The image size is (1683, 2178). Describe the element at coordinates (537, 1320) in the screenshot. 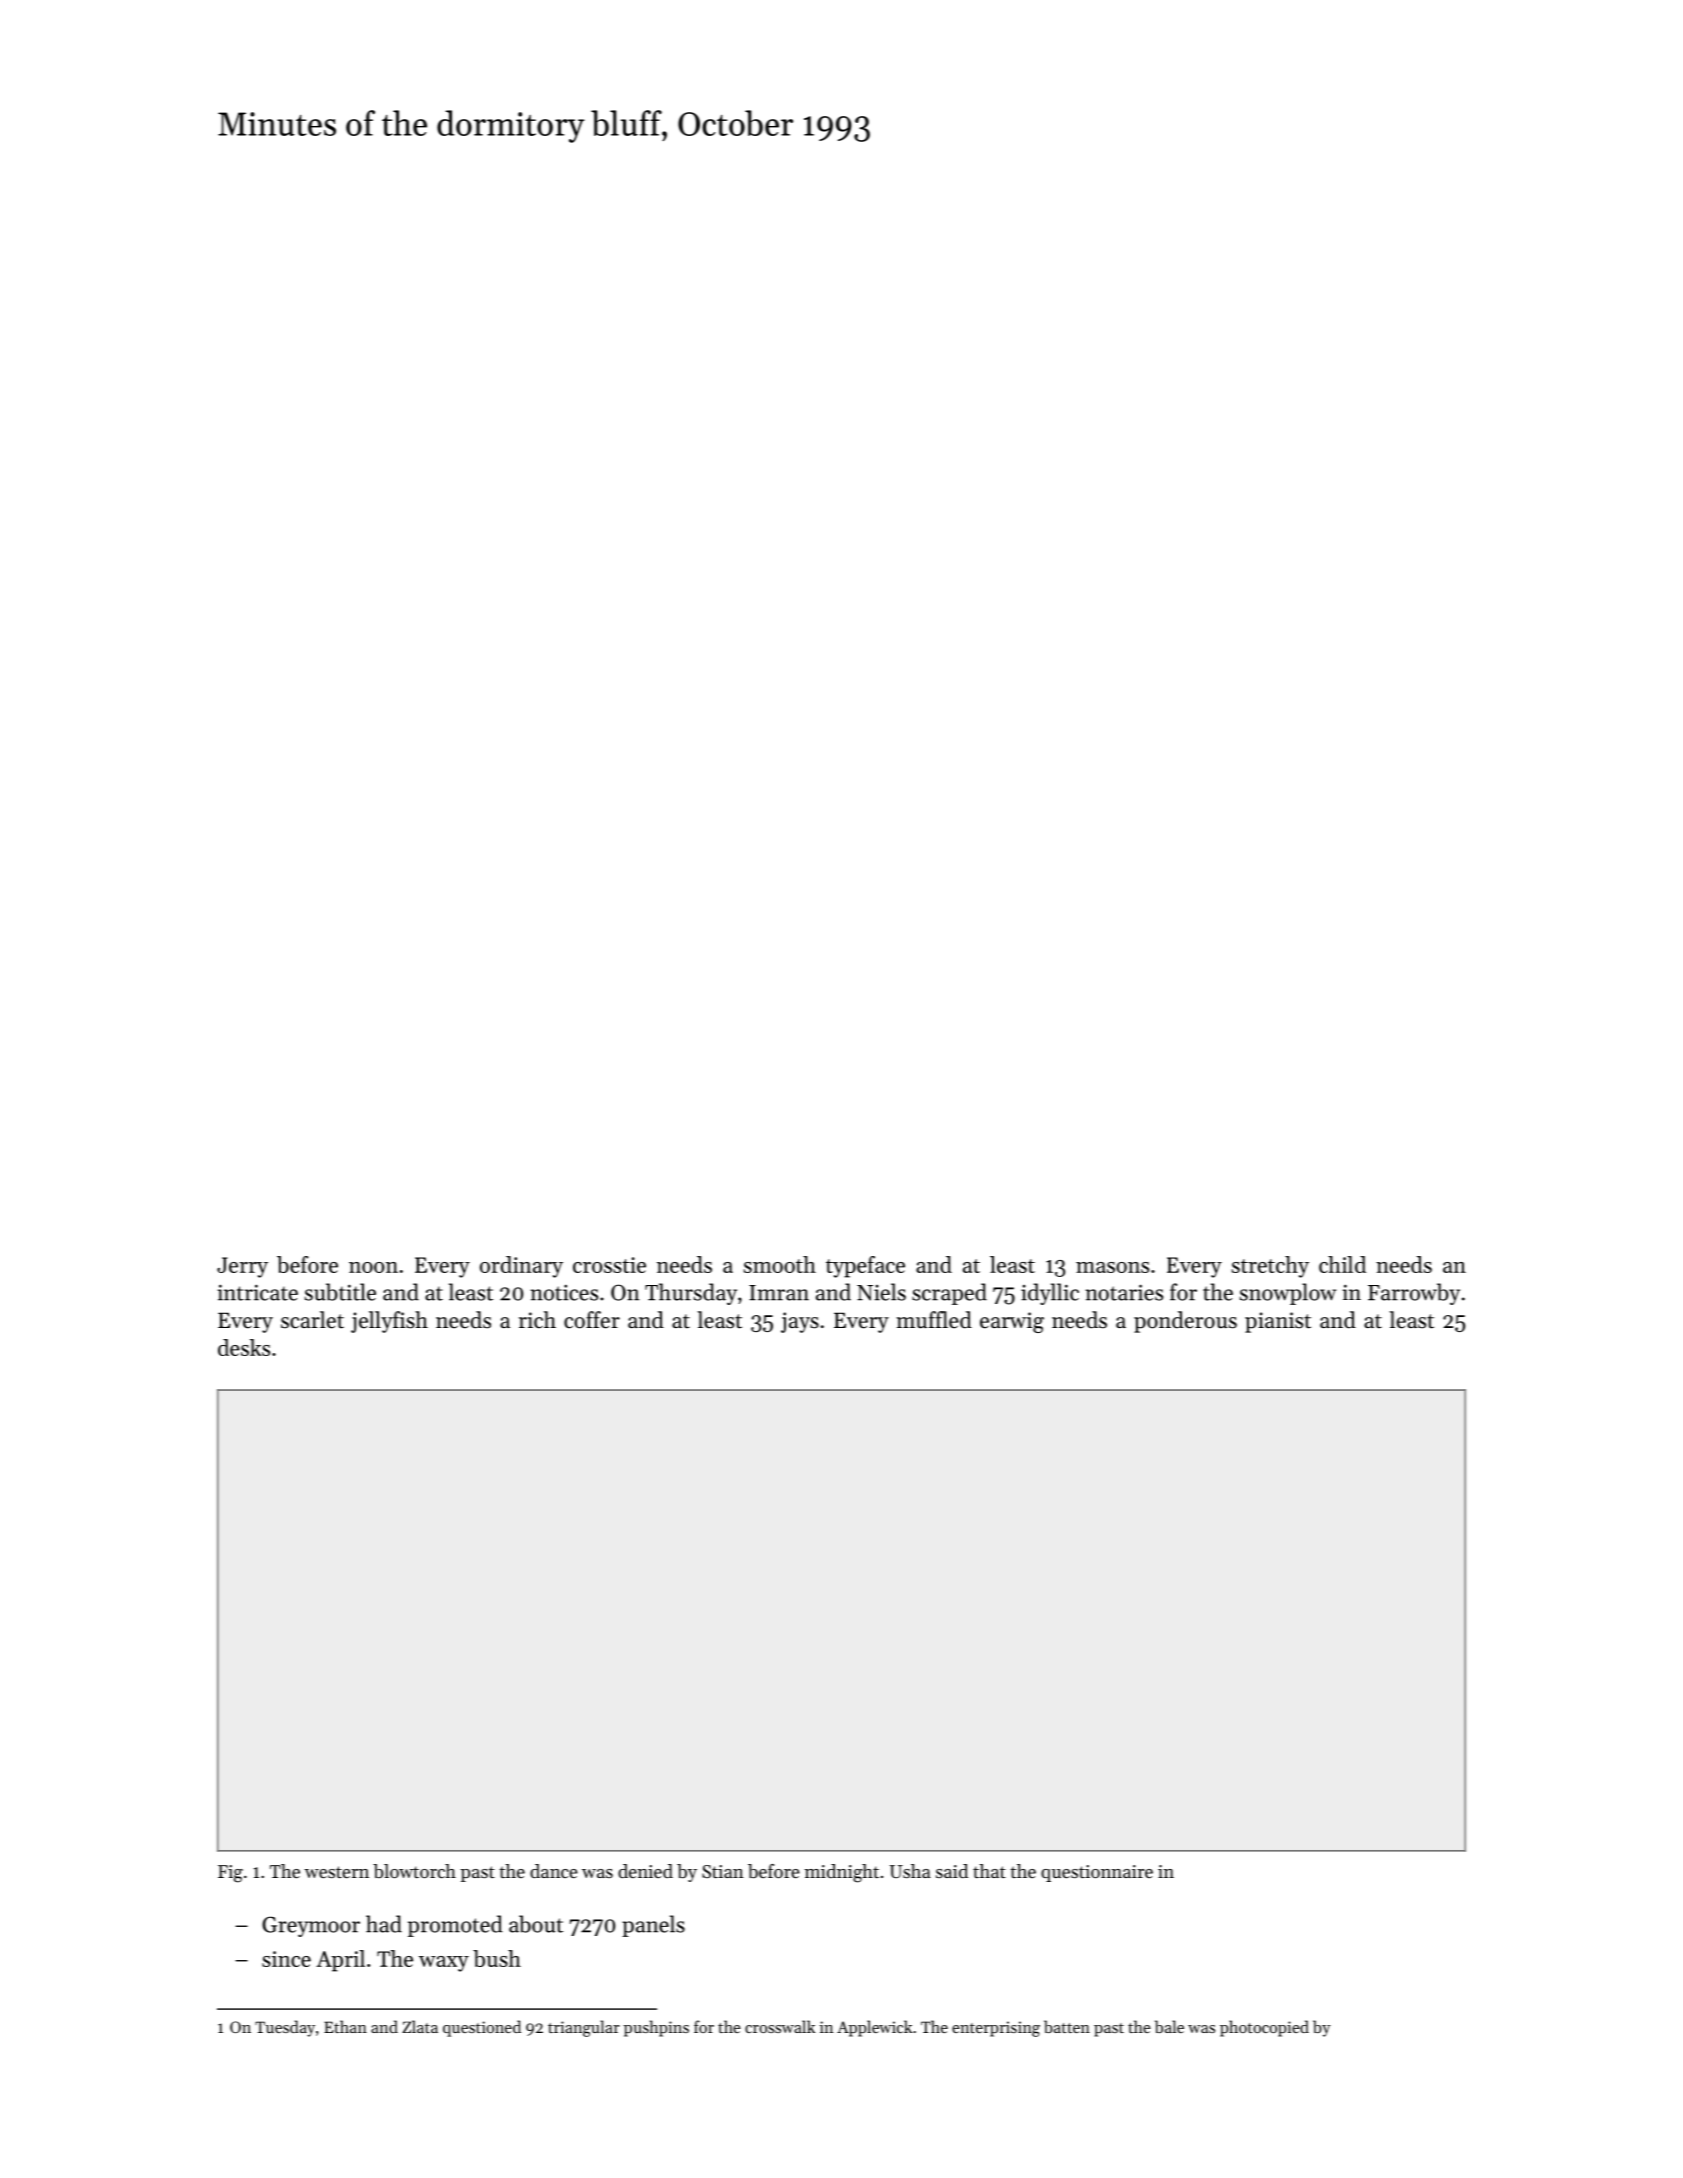

I see `rich` at that location.
